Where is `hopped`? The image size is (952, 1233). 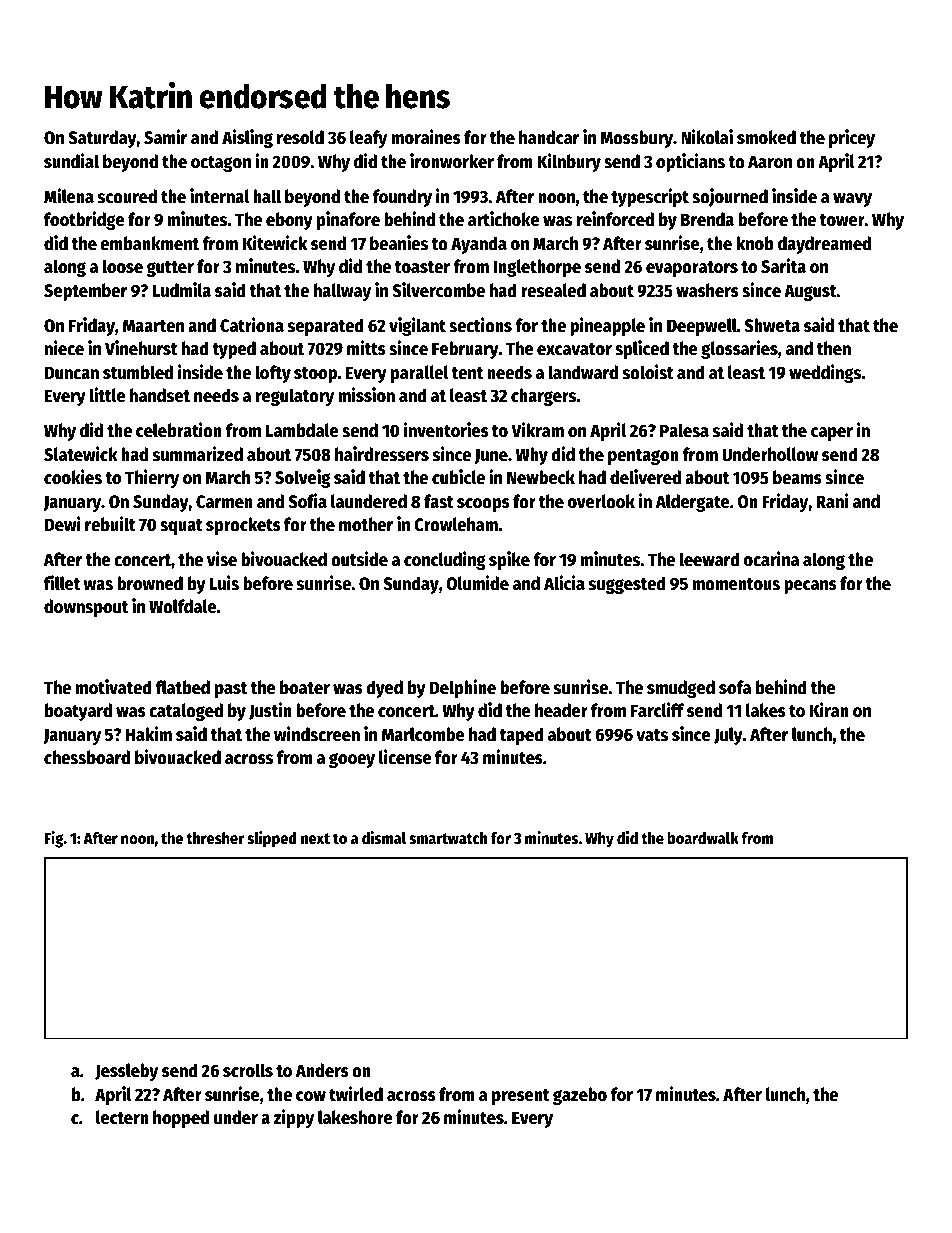 hopped is located at coordinates (181, 1119).
